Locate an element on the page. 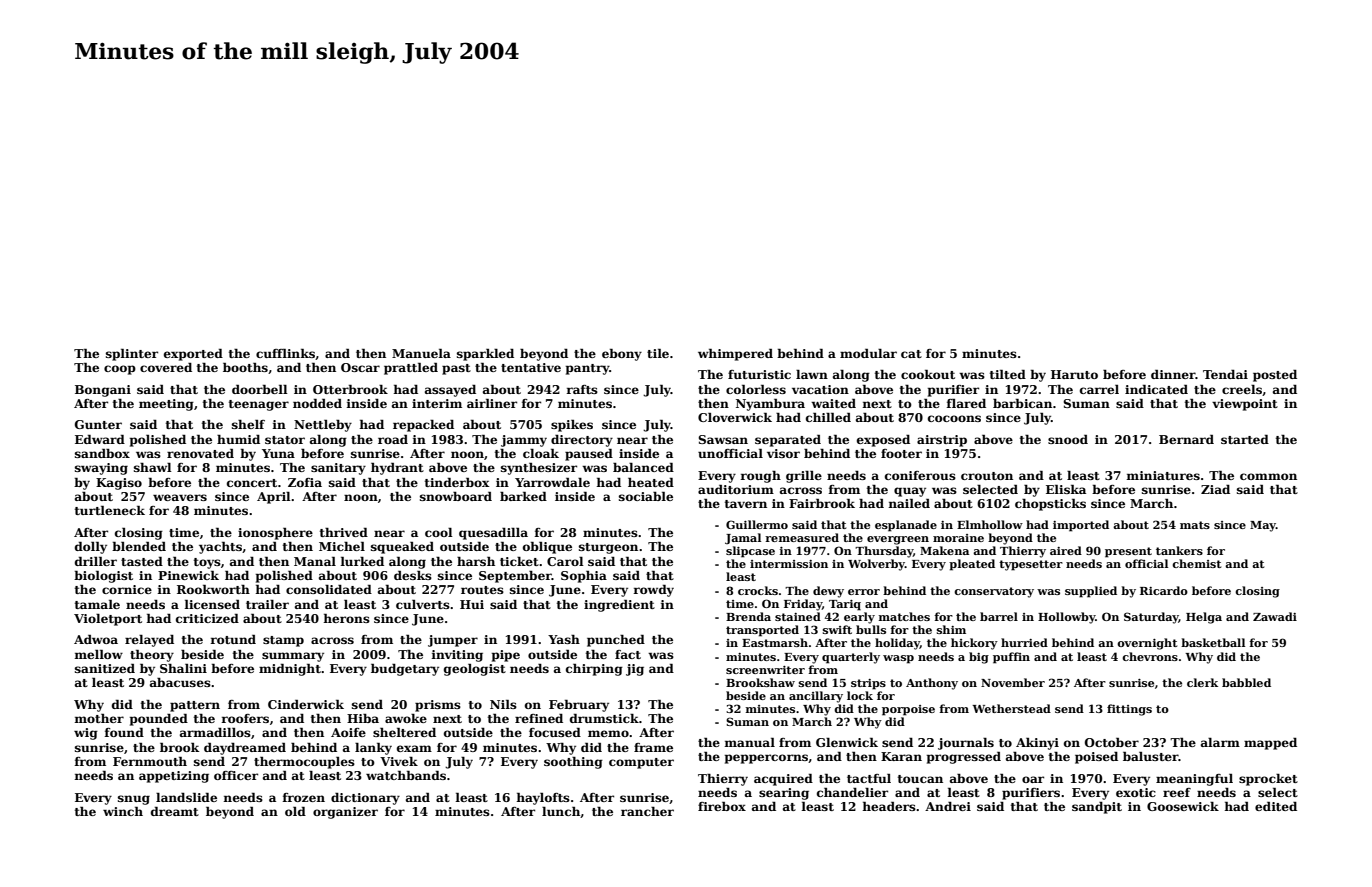 This image has height=887, width=1372. coop is located at coordinates (120, 370).
